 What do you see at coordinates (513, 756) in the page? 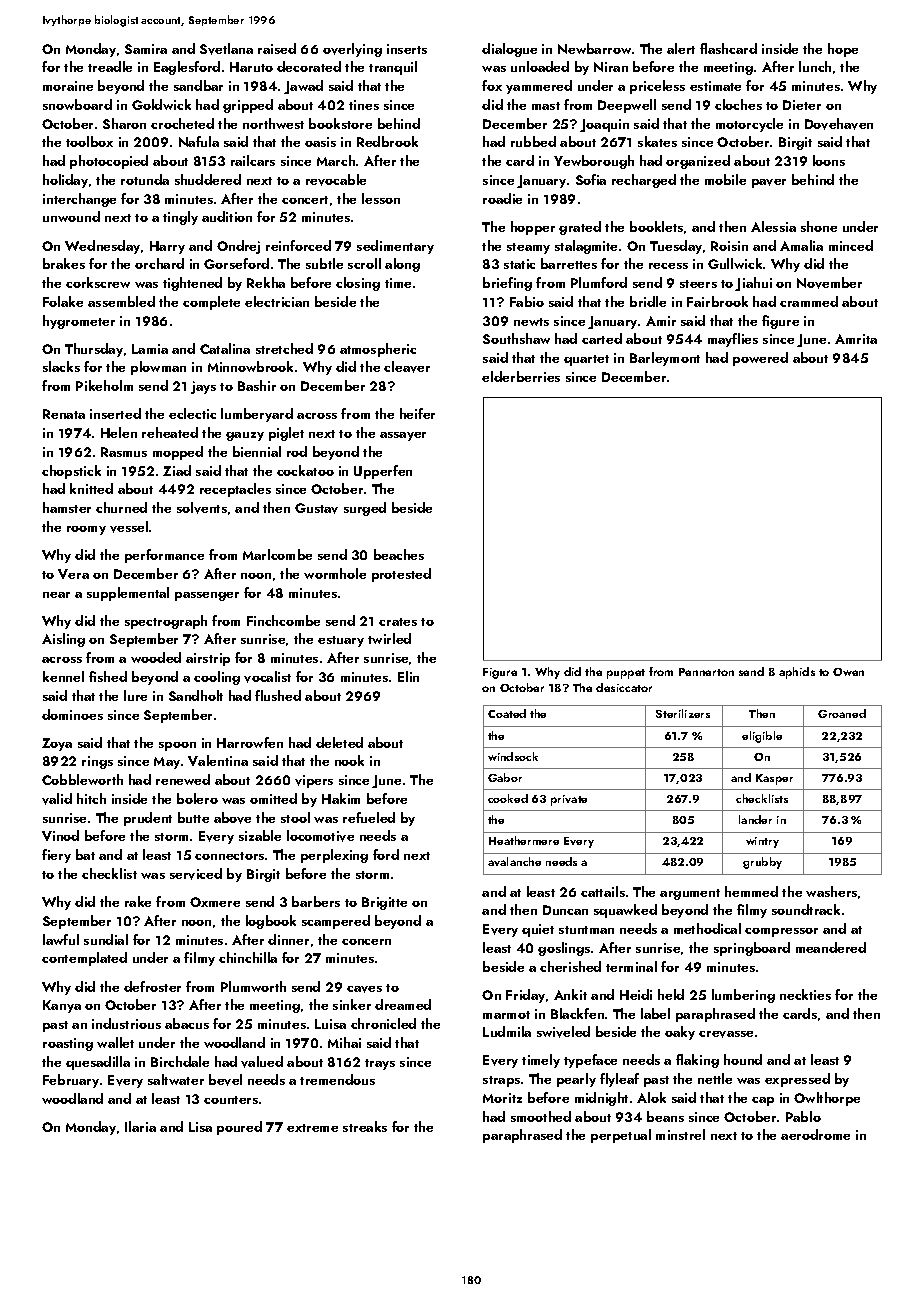
I see `windsock` at bounding box center [513, 756].
